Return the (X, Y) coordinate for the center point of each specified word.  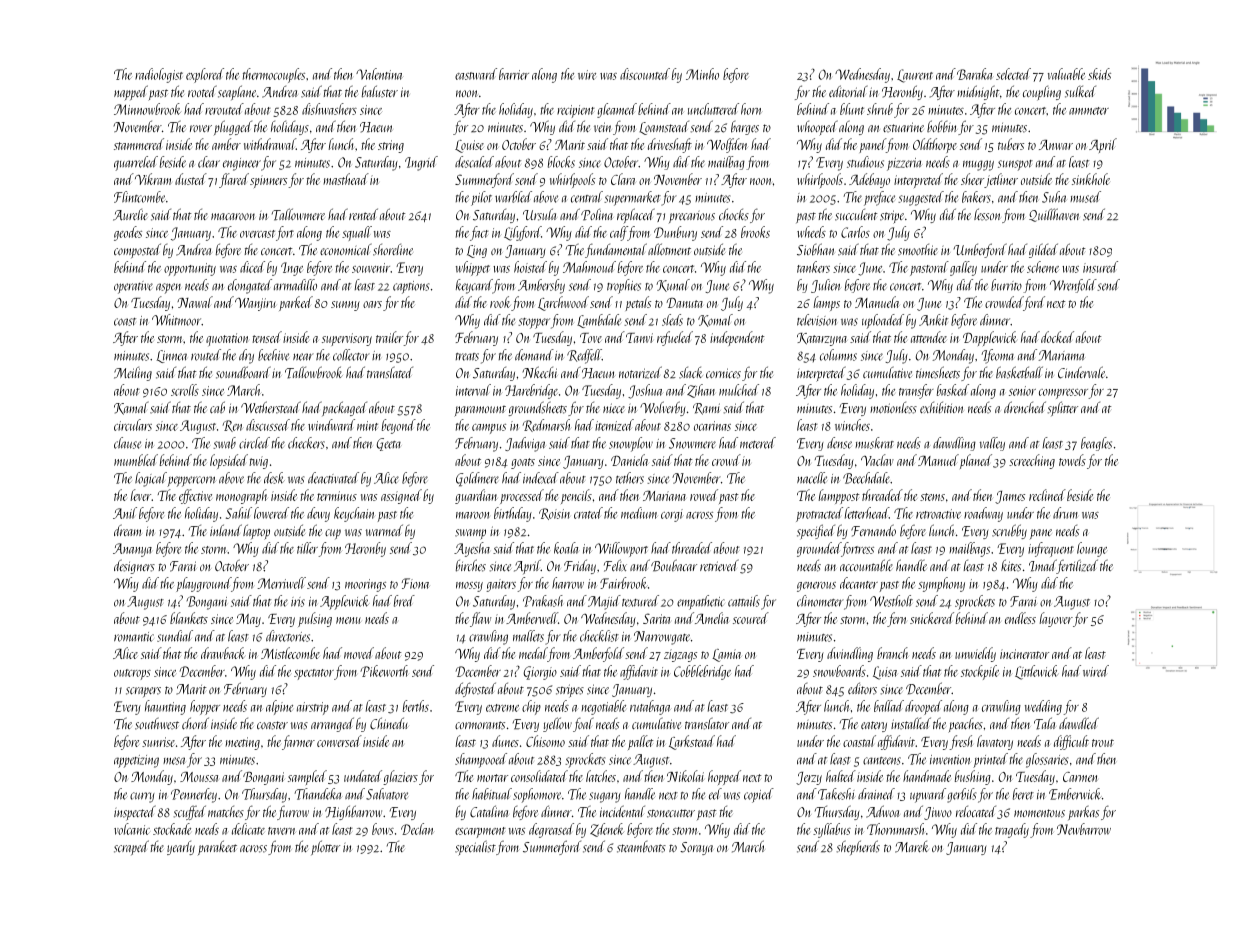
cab (217, 407)
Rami (706, 409)
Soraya (696, 848)
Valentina (379, 74)
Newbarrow (1084, 829)
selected (1013, 74)
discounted (645, 74)
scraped (131, 847)
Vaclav (877, 460)
